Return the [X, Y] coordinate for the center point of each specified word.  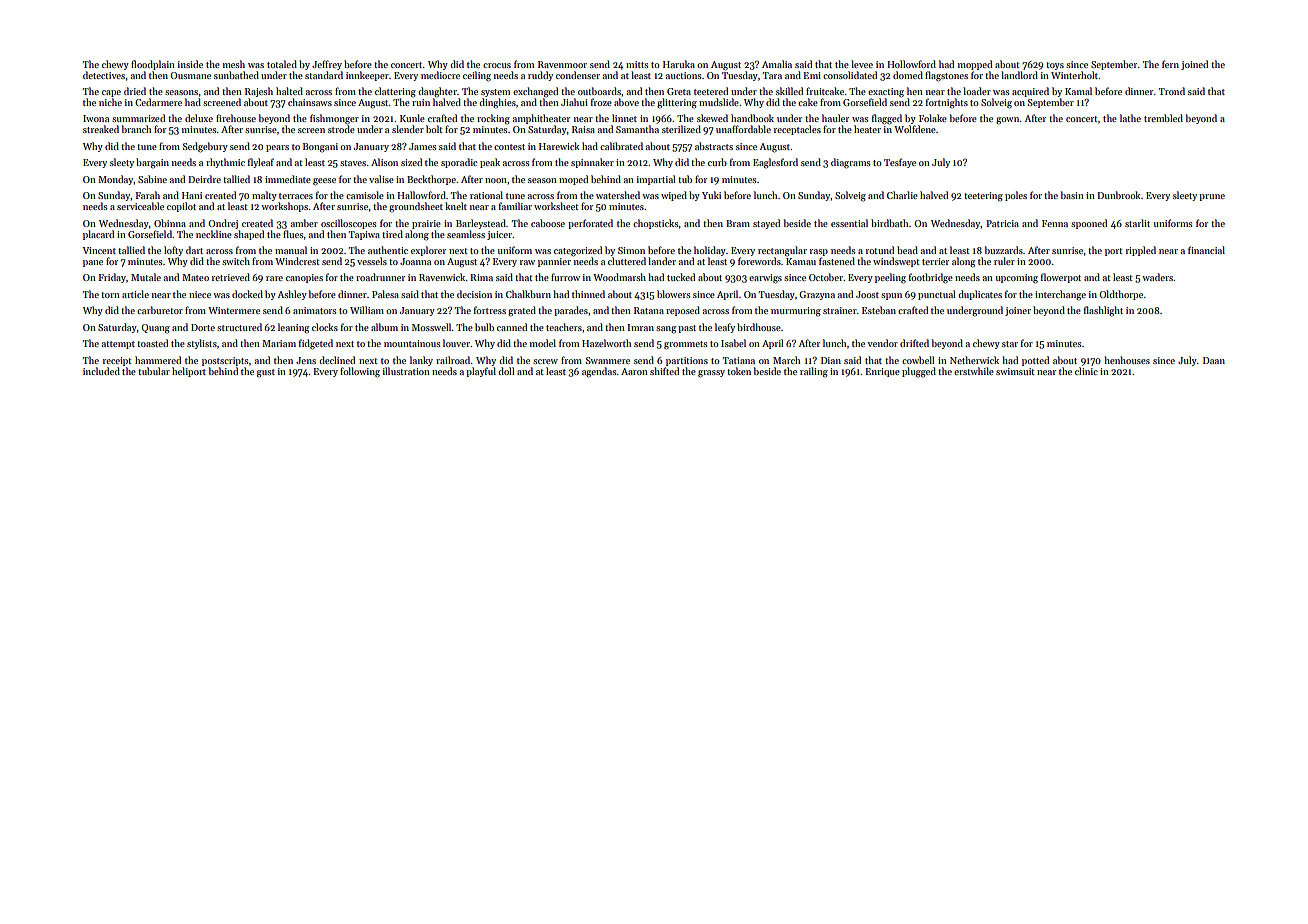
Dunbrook [1119, 195]
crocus [497, 65]
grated [522, 311]
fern [1170, 64]
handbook [752, 118]
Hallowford [421, 195]
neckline [214, 234]
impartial [656, 180]
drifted [914, 343]
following [360, 372]
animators [314, 310]
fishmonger [334, 119]
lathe [1130, 118]
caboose [548, 223]
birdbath [889, 223]
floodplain [153, 65]
